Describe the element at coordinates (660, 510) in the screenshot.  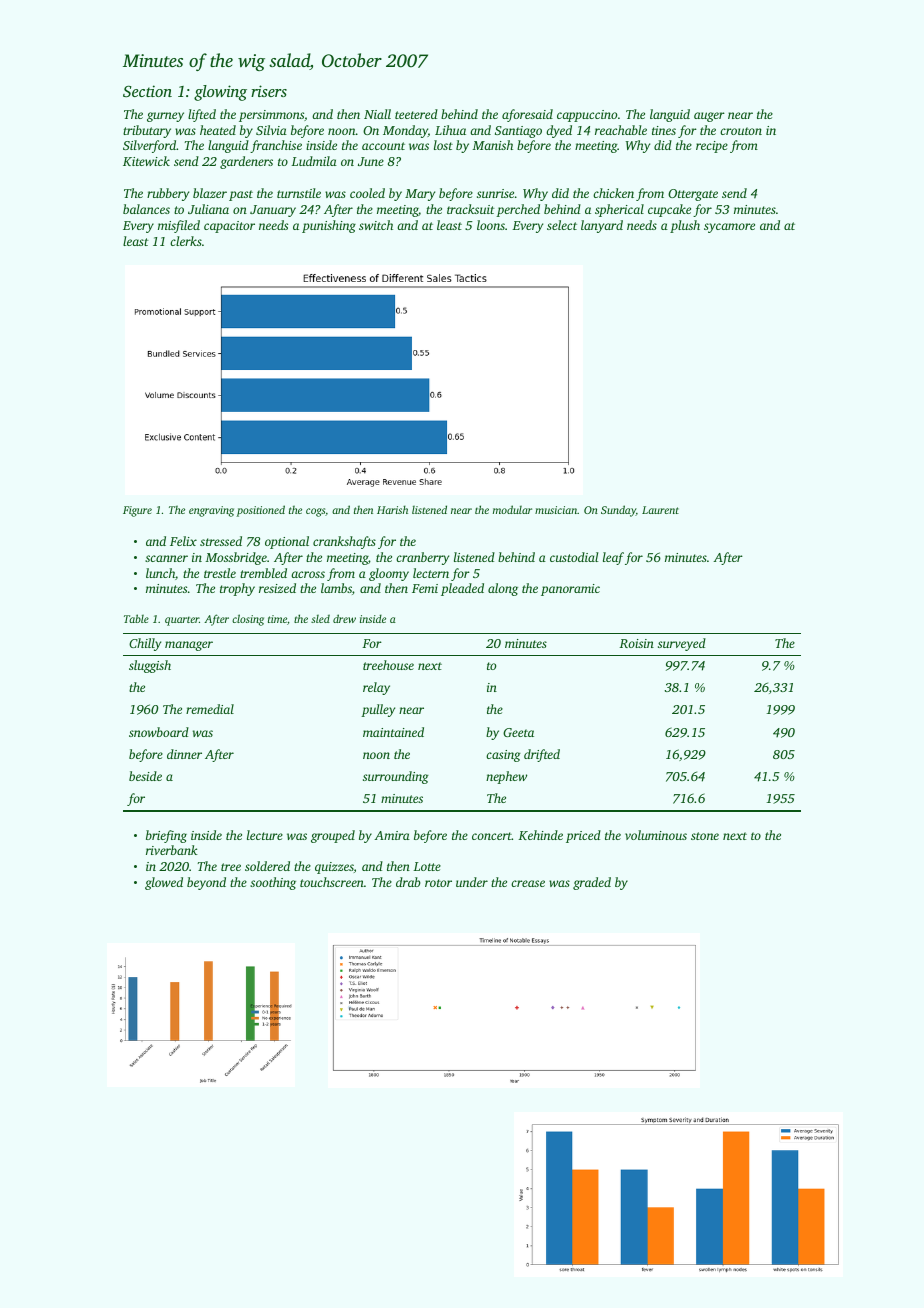
I see `Laurent` at that location.
